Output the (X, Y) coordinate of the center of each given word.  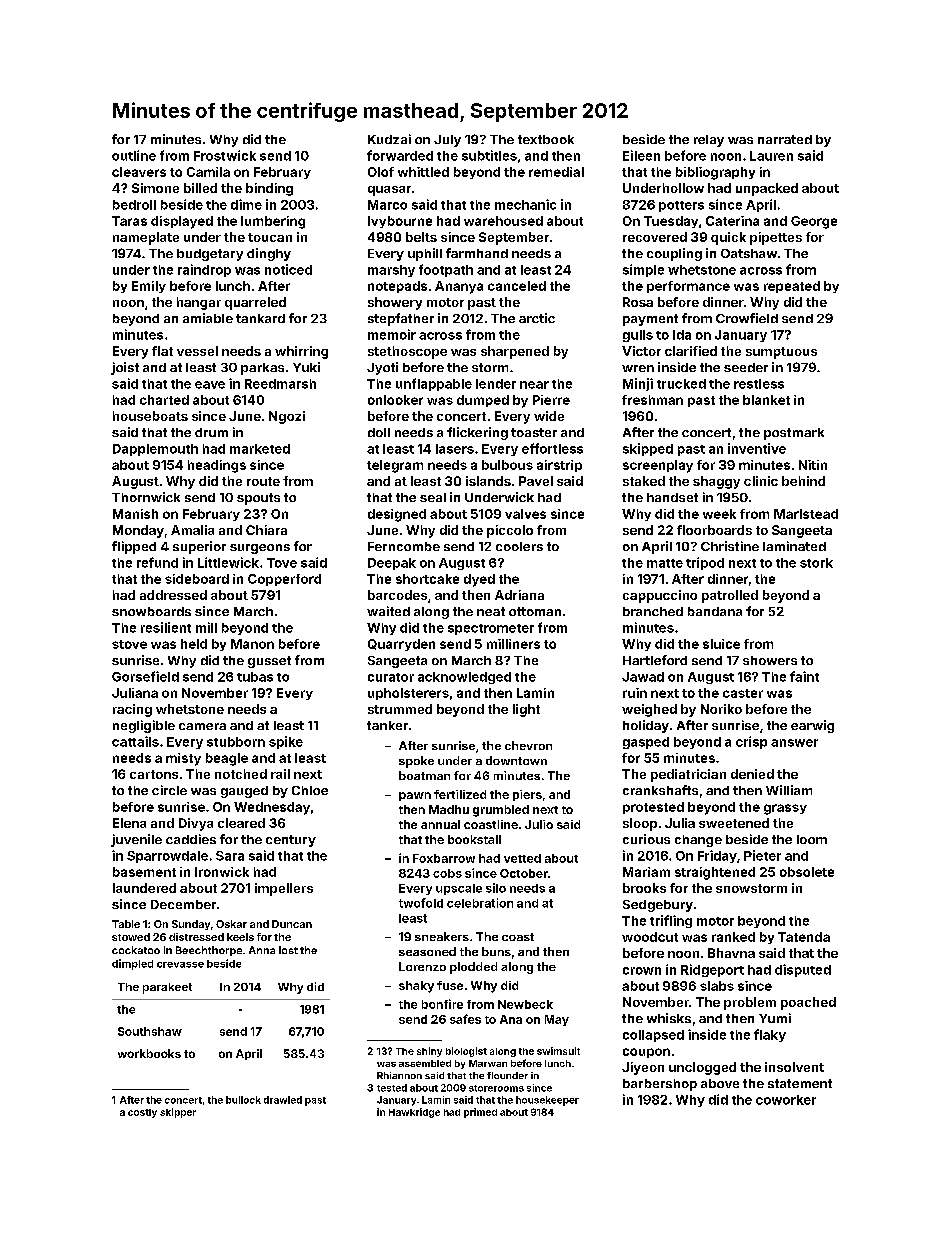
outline (134, 155)
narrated (785, 139)
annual (440, 824)
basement (144, 872)
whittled (423, 172)
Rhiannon (399, 1075)
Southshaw (150, 1031)
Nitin (813, 465)
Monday (138, 531)
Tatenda (804, 937)
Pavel (536, 481)
